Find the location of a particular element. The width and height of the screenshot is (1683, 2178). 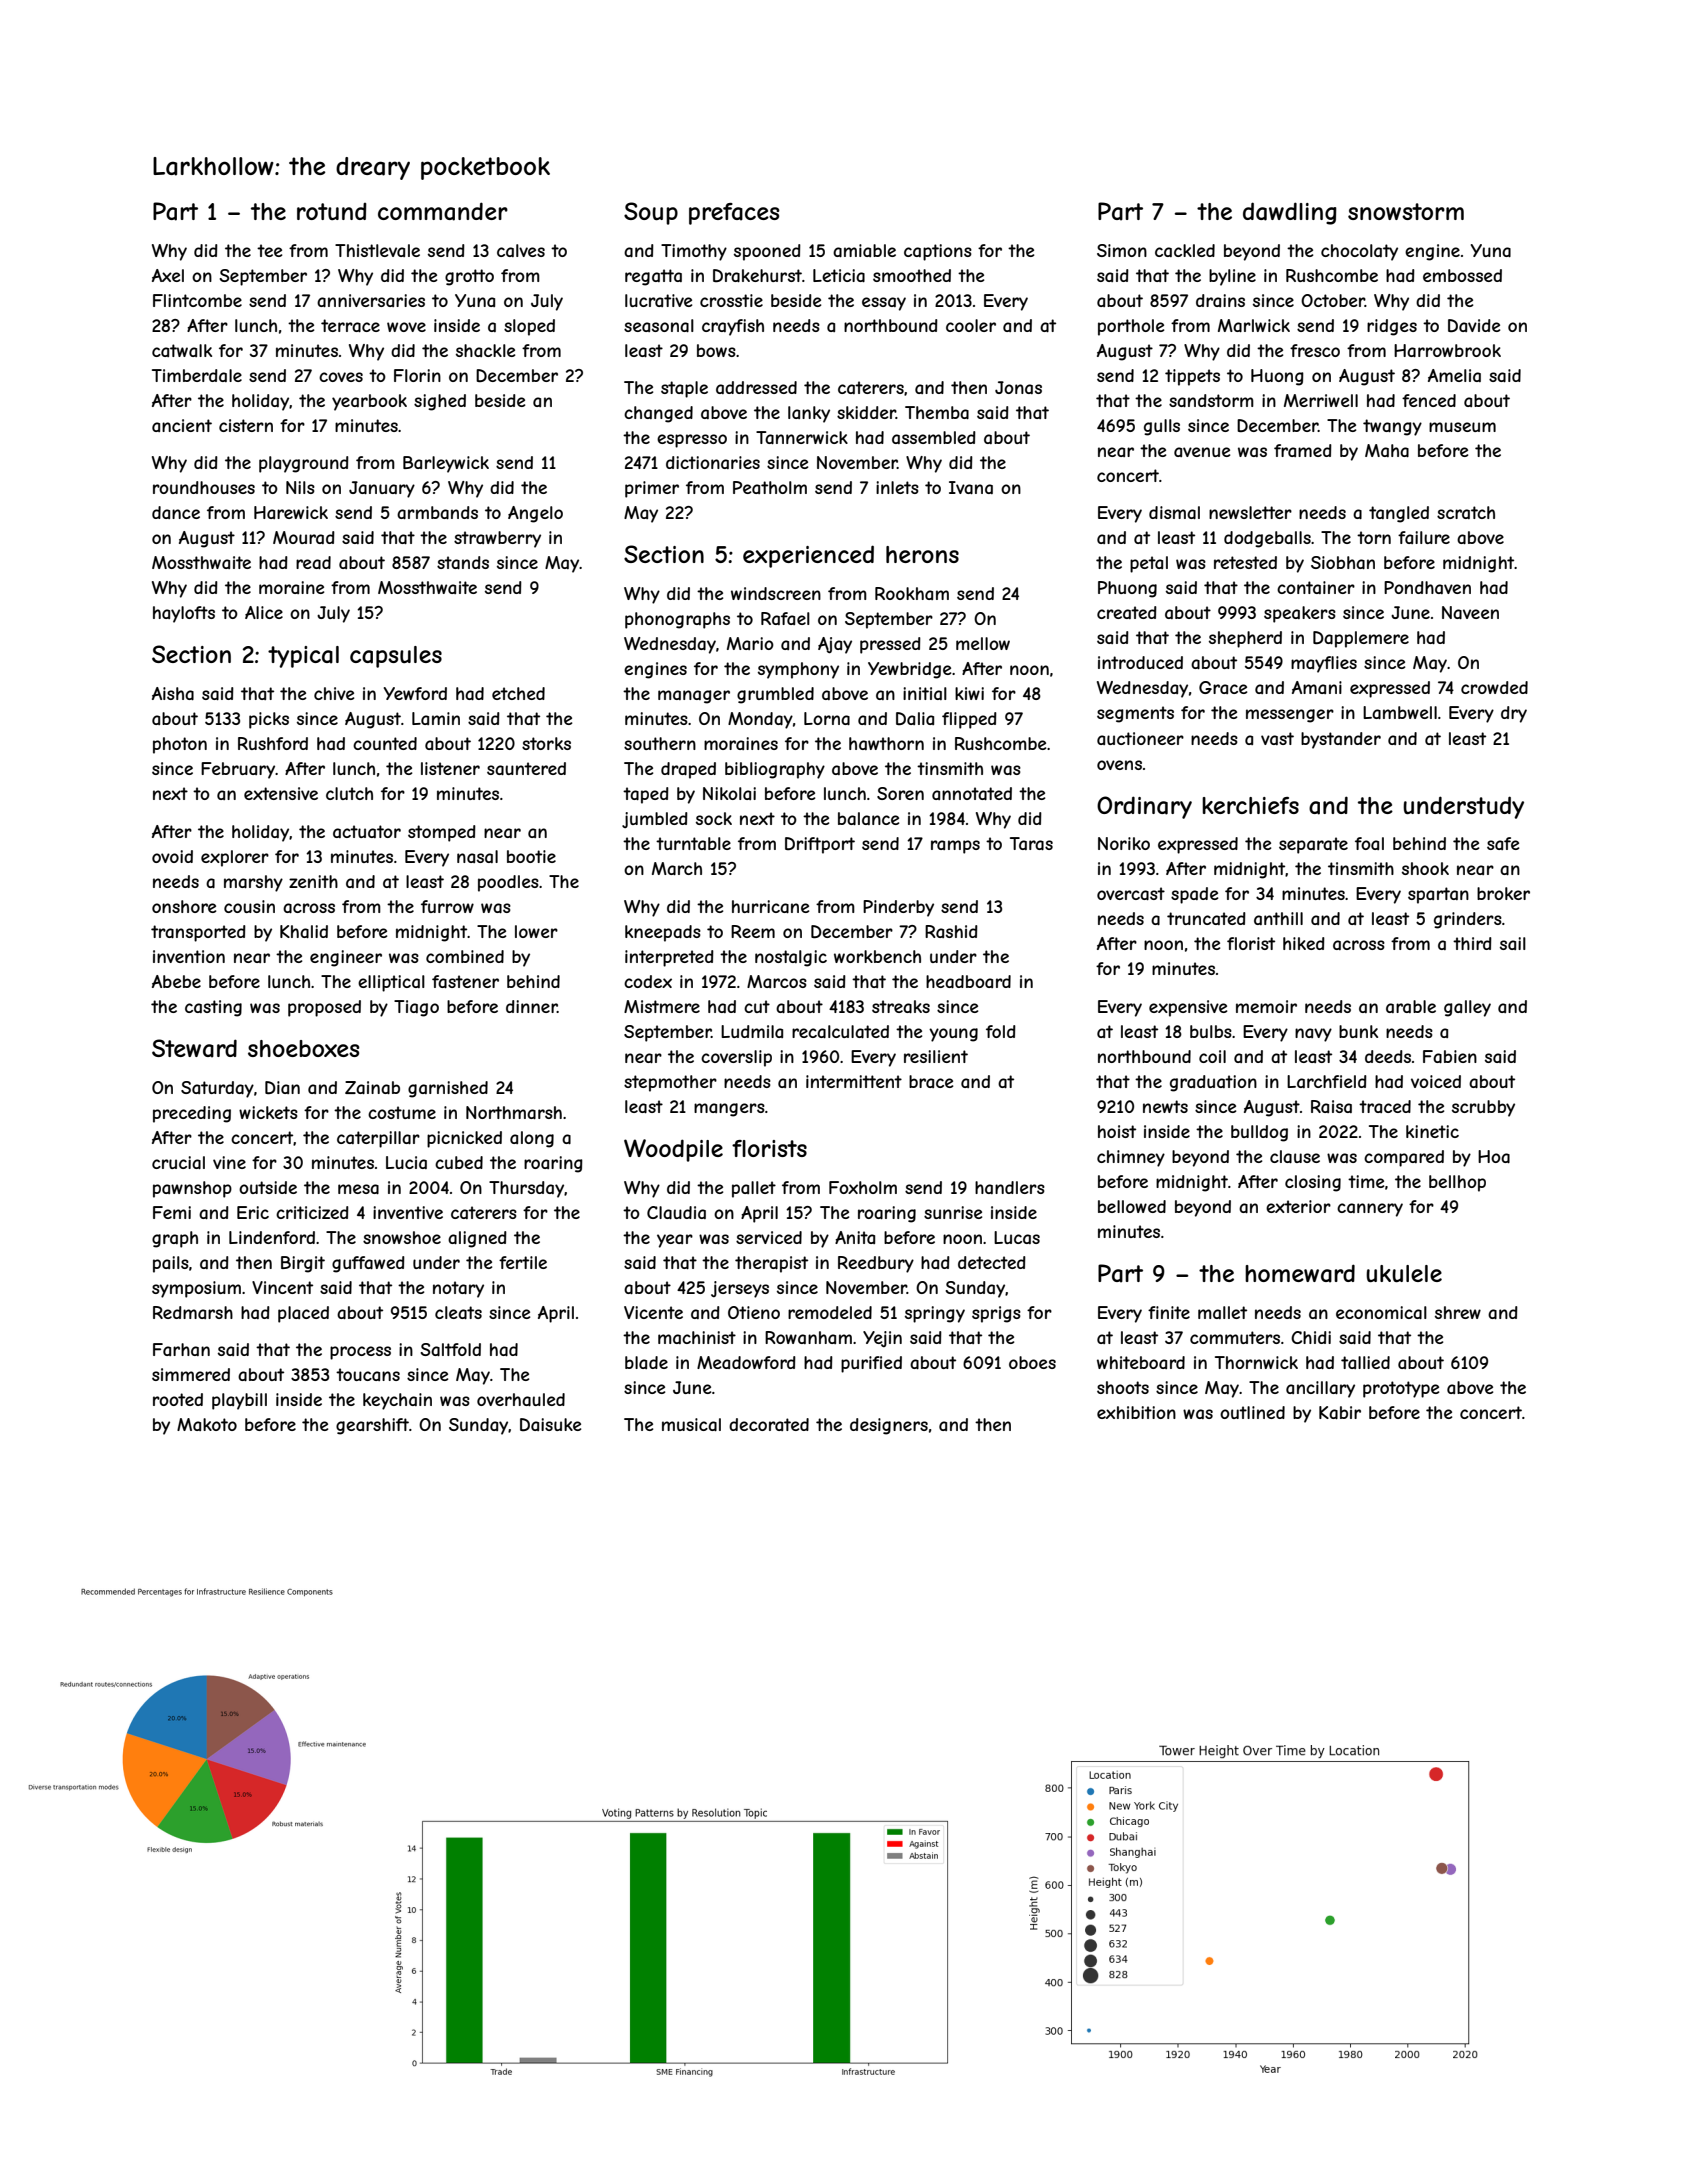

closing is located at coordinates (1313, 1183).
